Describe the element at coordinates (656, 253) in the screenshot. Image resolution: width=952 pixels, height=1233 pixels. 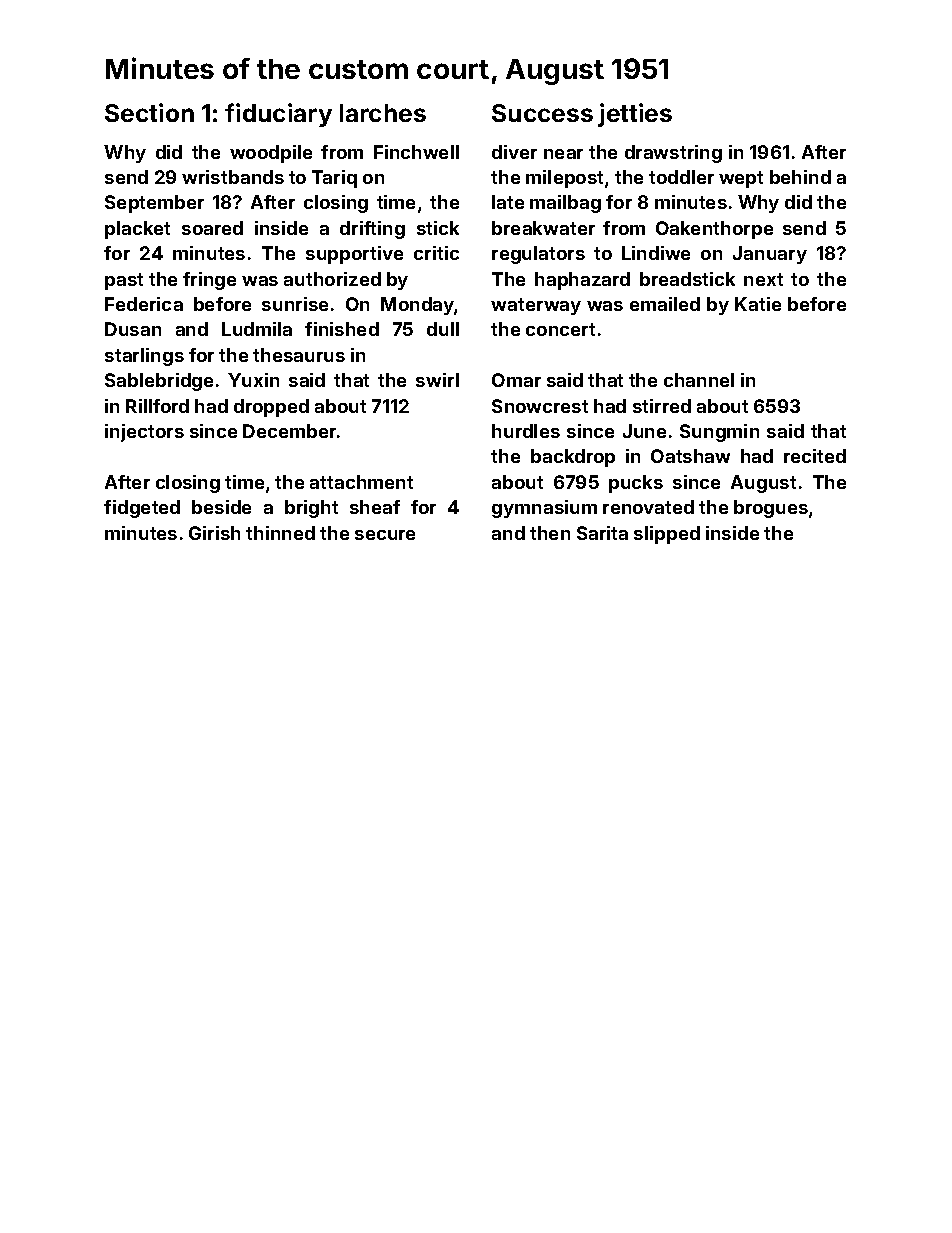
I see `Lindiwe` at that location.
